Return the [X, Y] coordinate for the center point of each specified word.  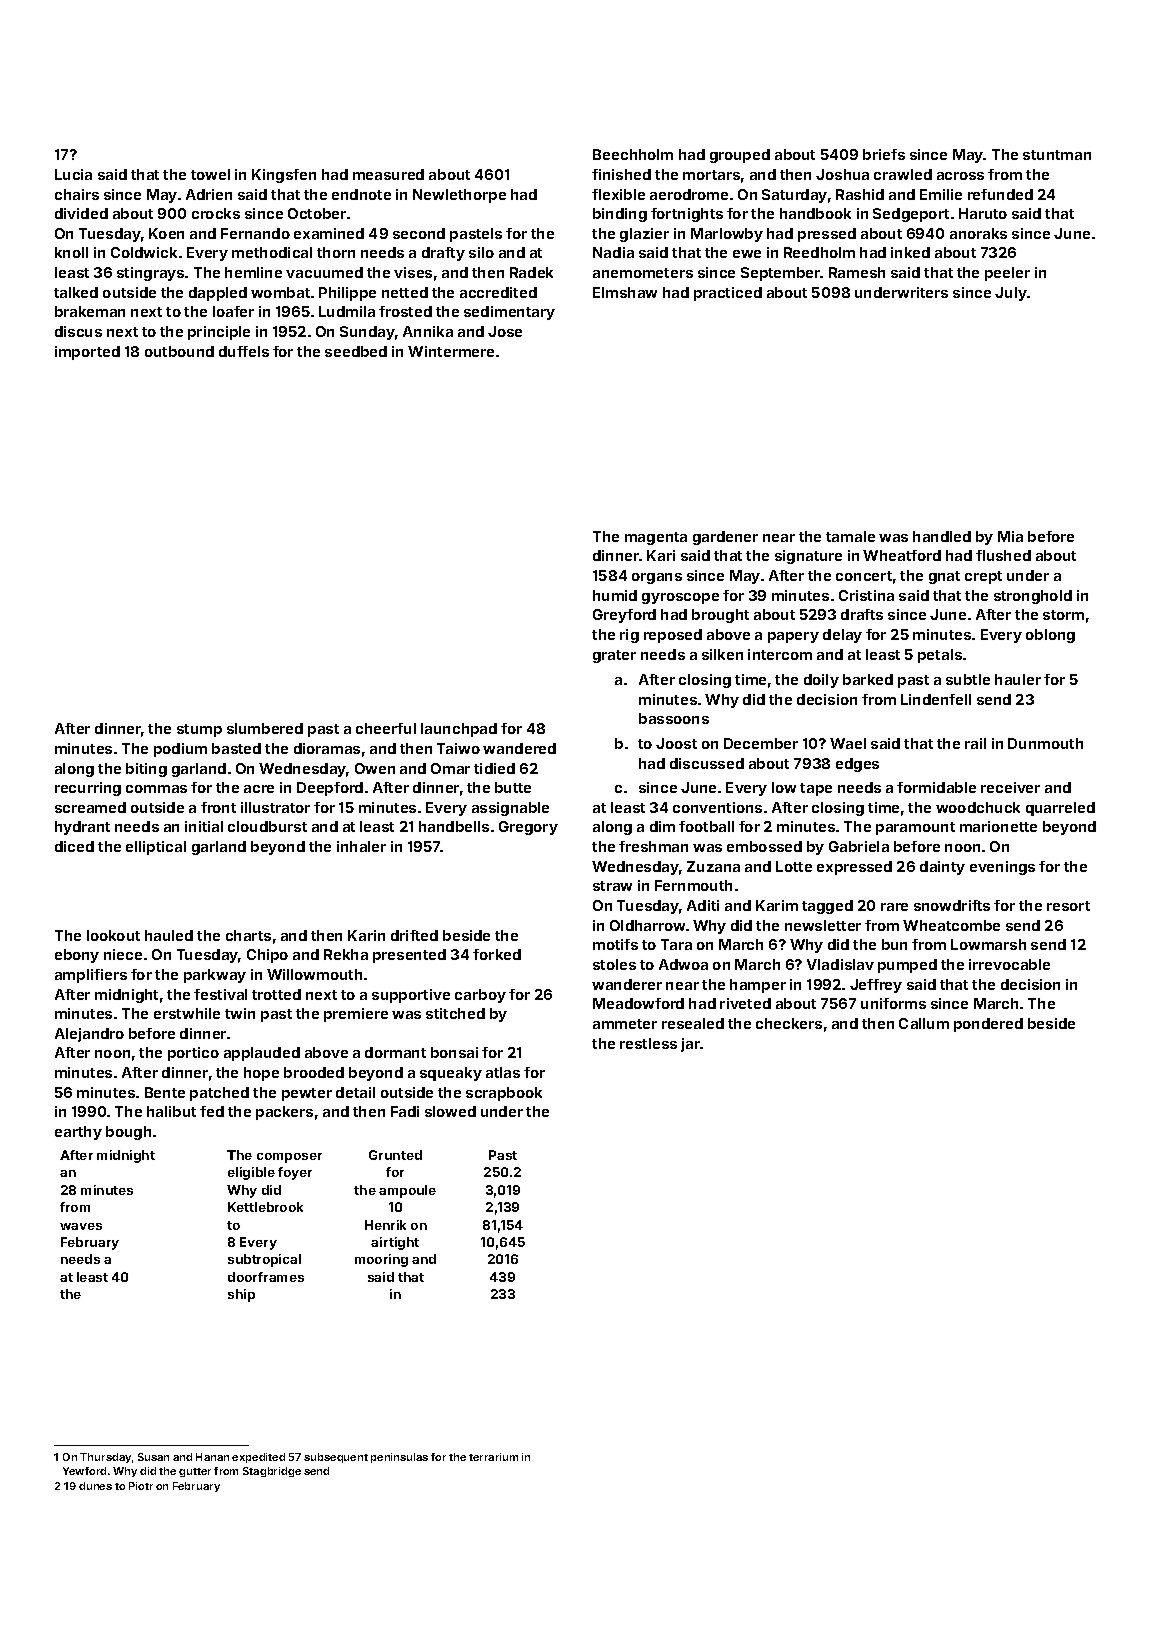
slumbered [265, 728]
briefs [884, 154]
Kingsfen [284, 176]
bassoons [674, 718]
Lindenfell [936, 699]
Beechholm [633, 154]
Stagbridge [272, 1472]
